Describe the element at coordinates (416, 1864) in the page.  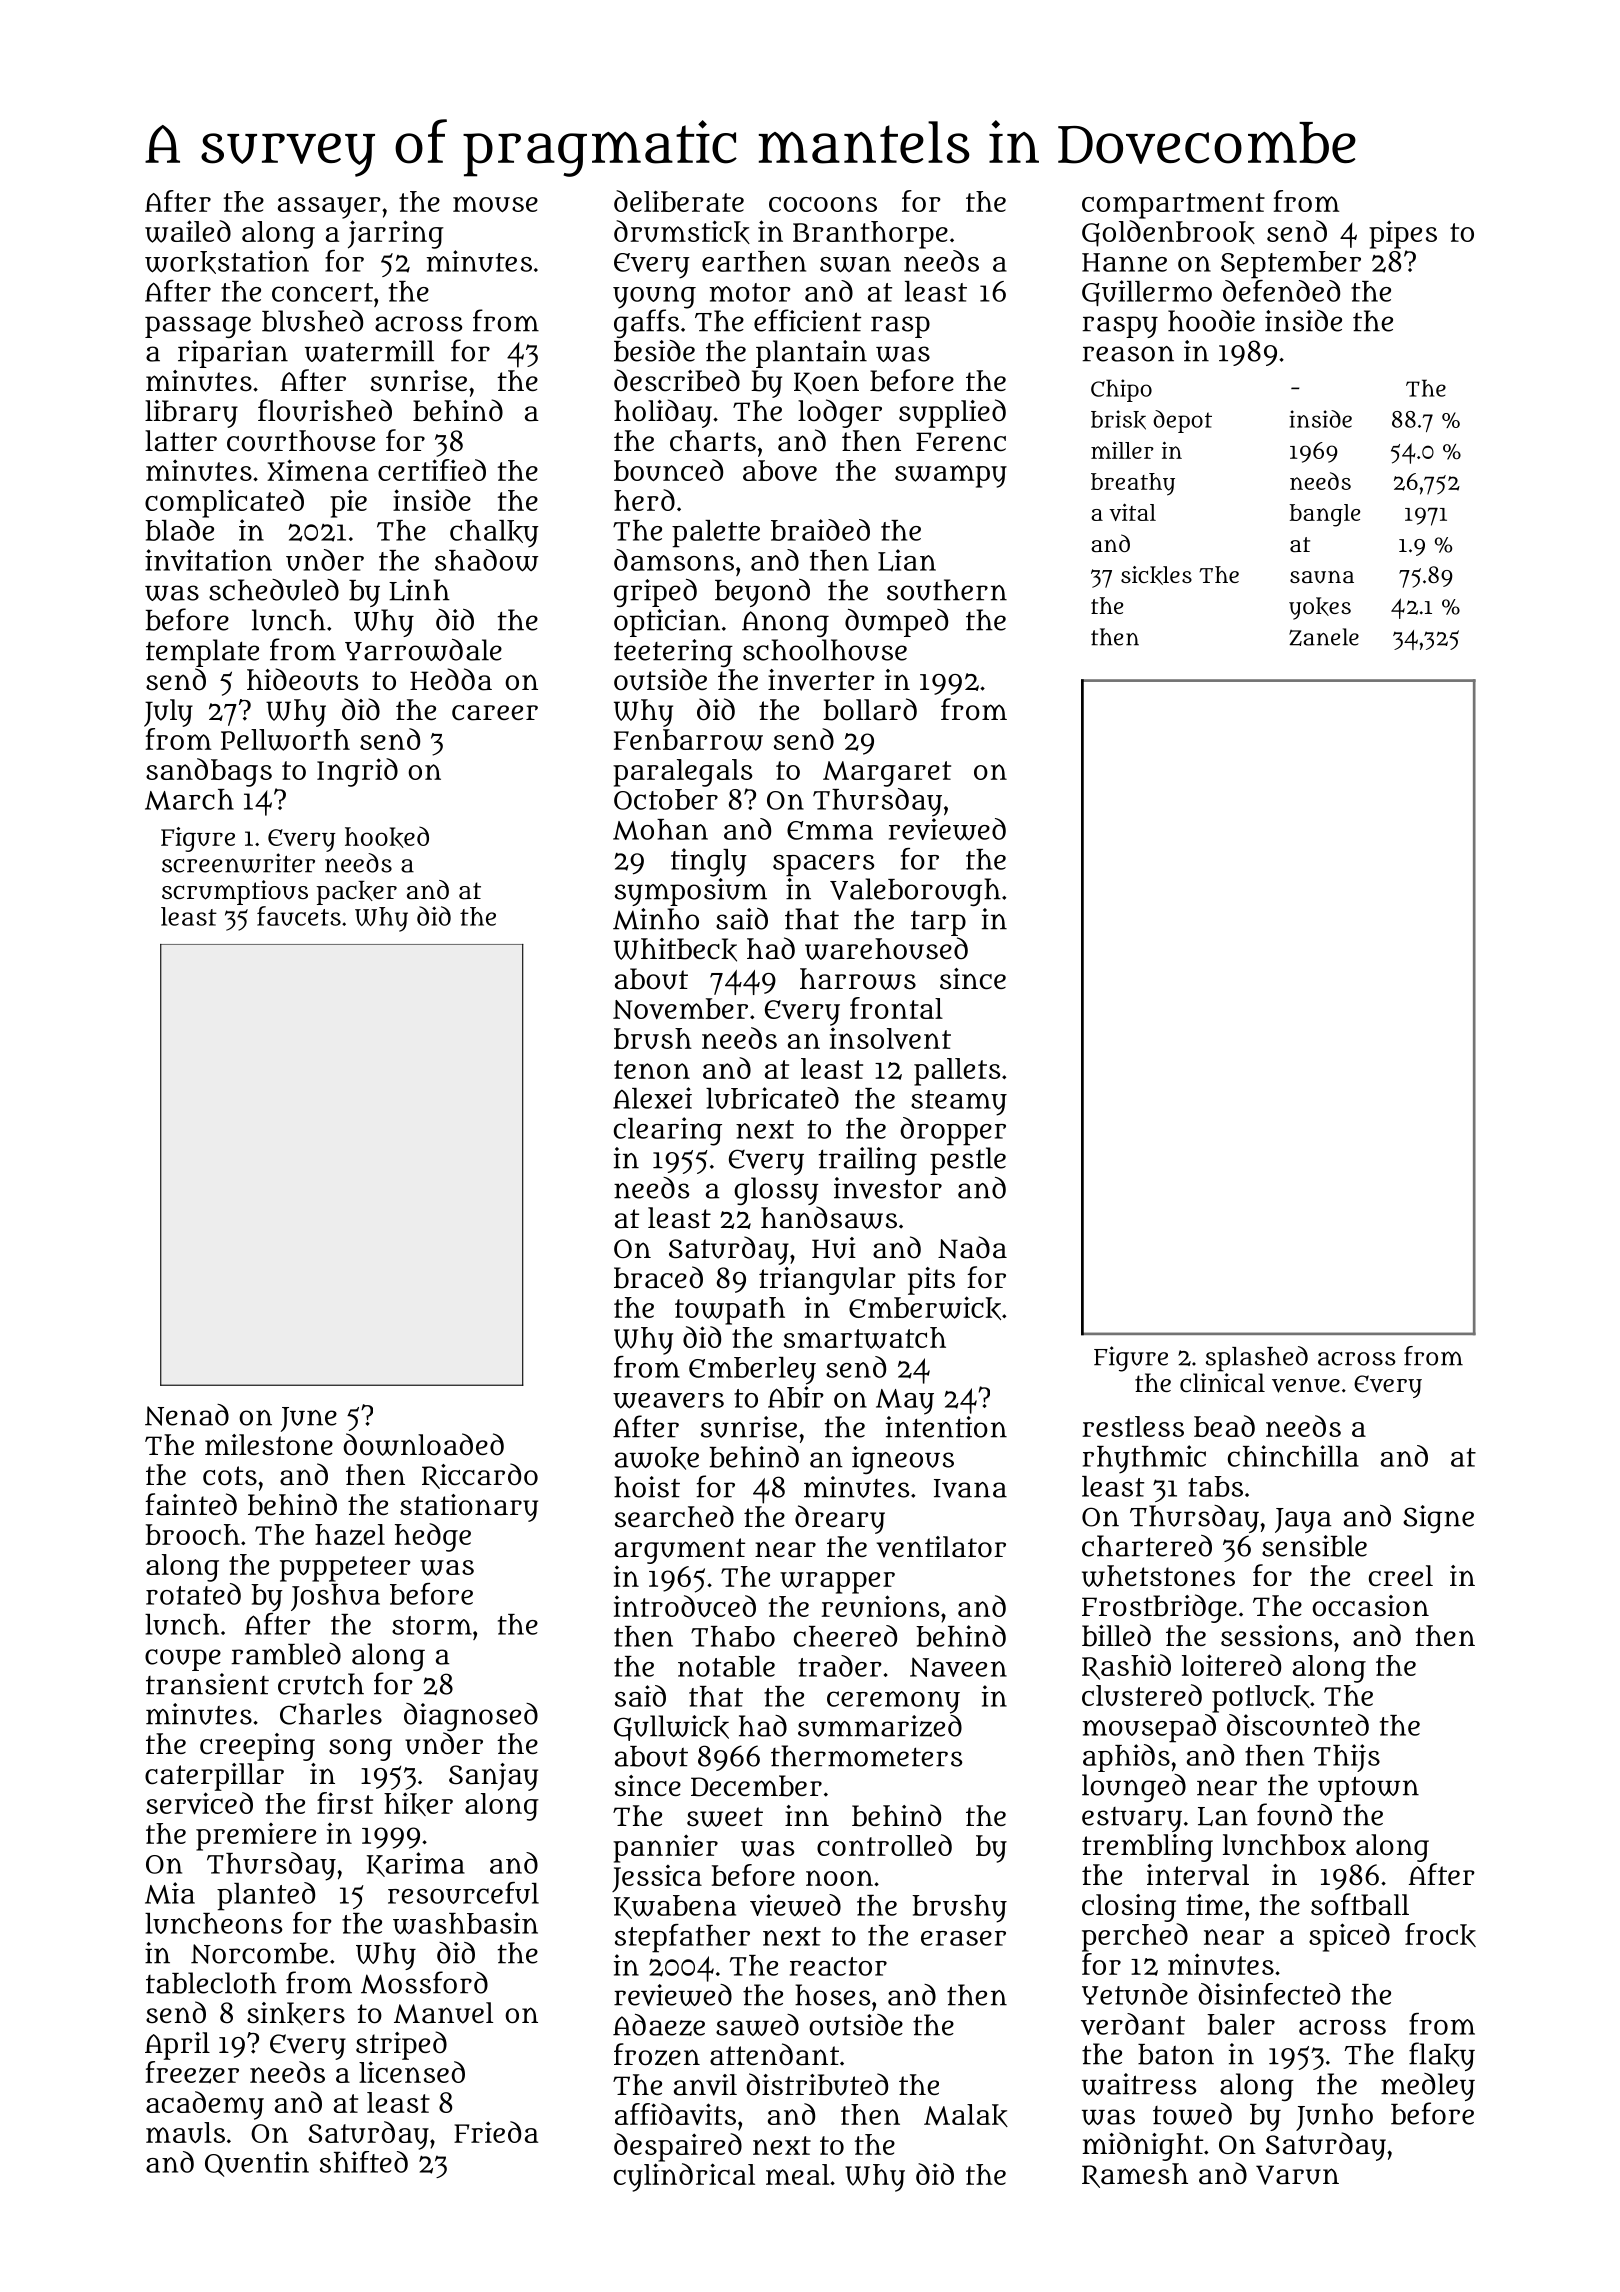
I see `Karima` at that location.
